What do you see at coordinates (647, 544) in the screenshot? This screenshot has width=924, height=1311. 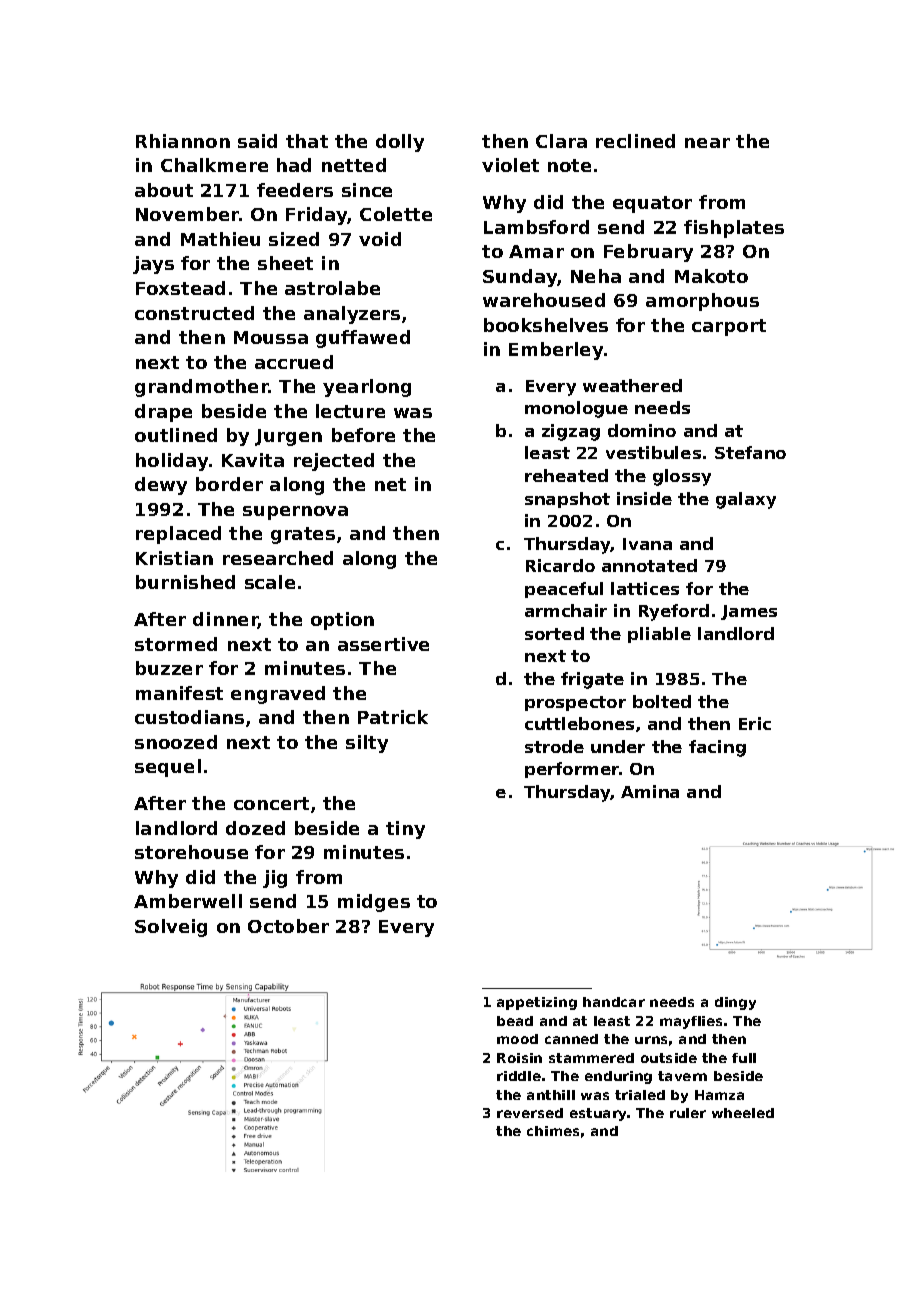 I see `Ivana` at bounding box center [647, 544].
